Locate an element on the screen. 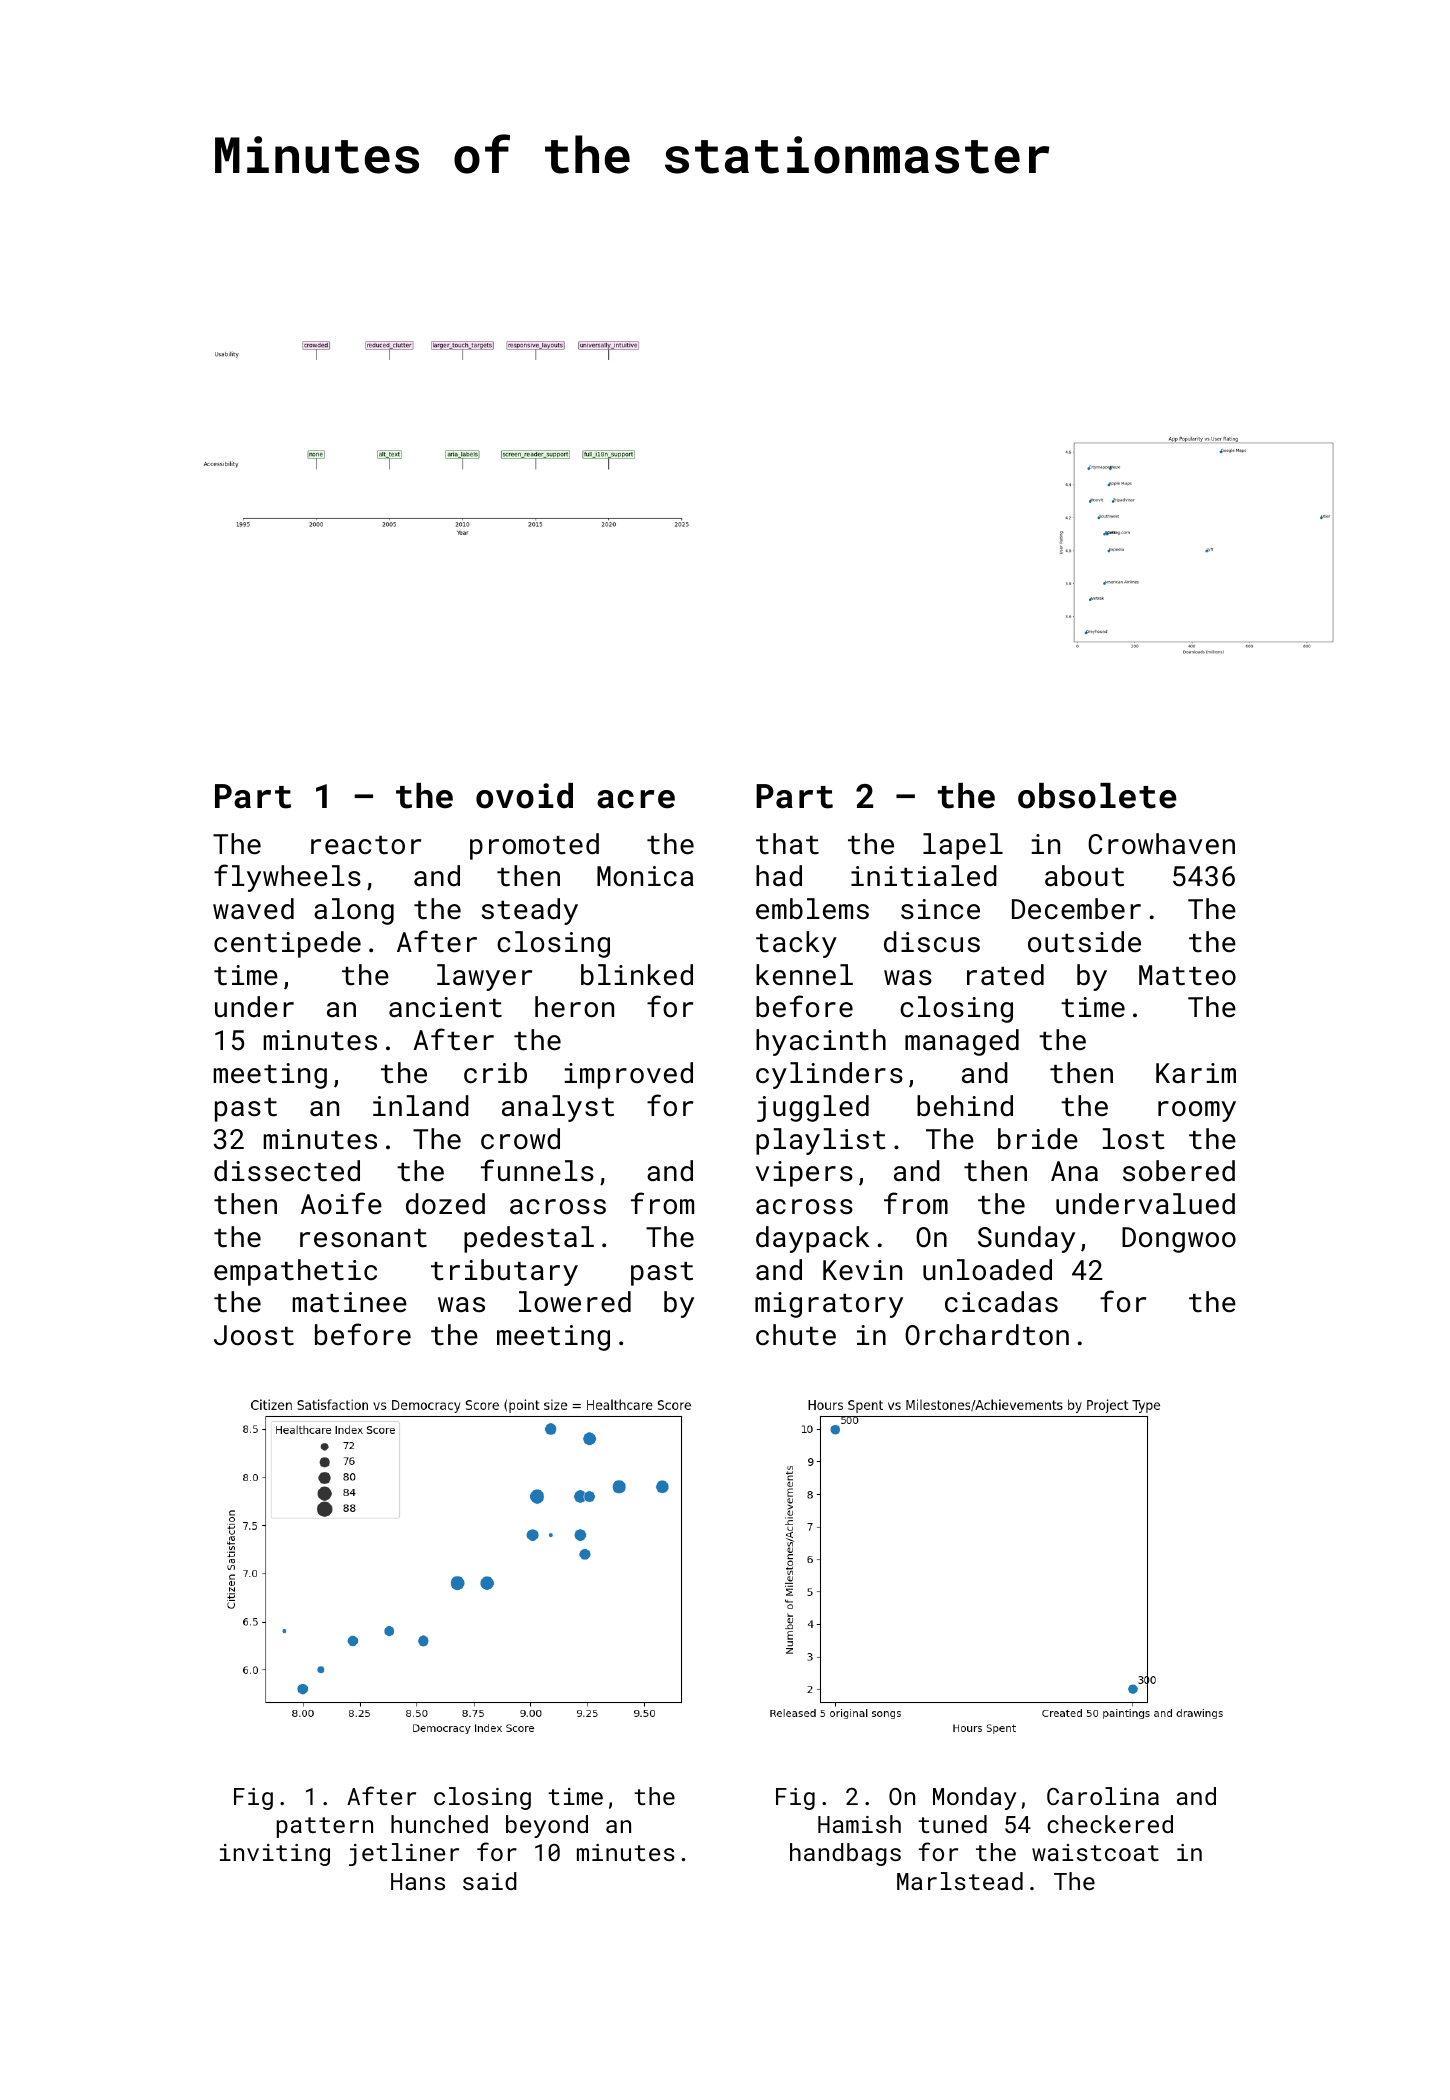 Image resolution: width=1450 pixels, height=2100 pixels. Orchardton is located at coordinates (987, 1335).
